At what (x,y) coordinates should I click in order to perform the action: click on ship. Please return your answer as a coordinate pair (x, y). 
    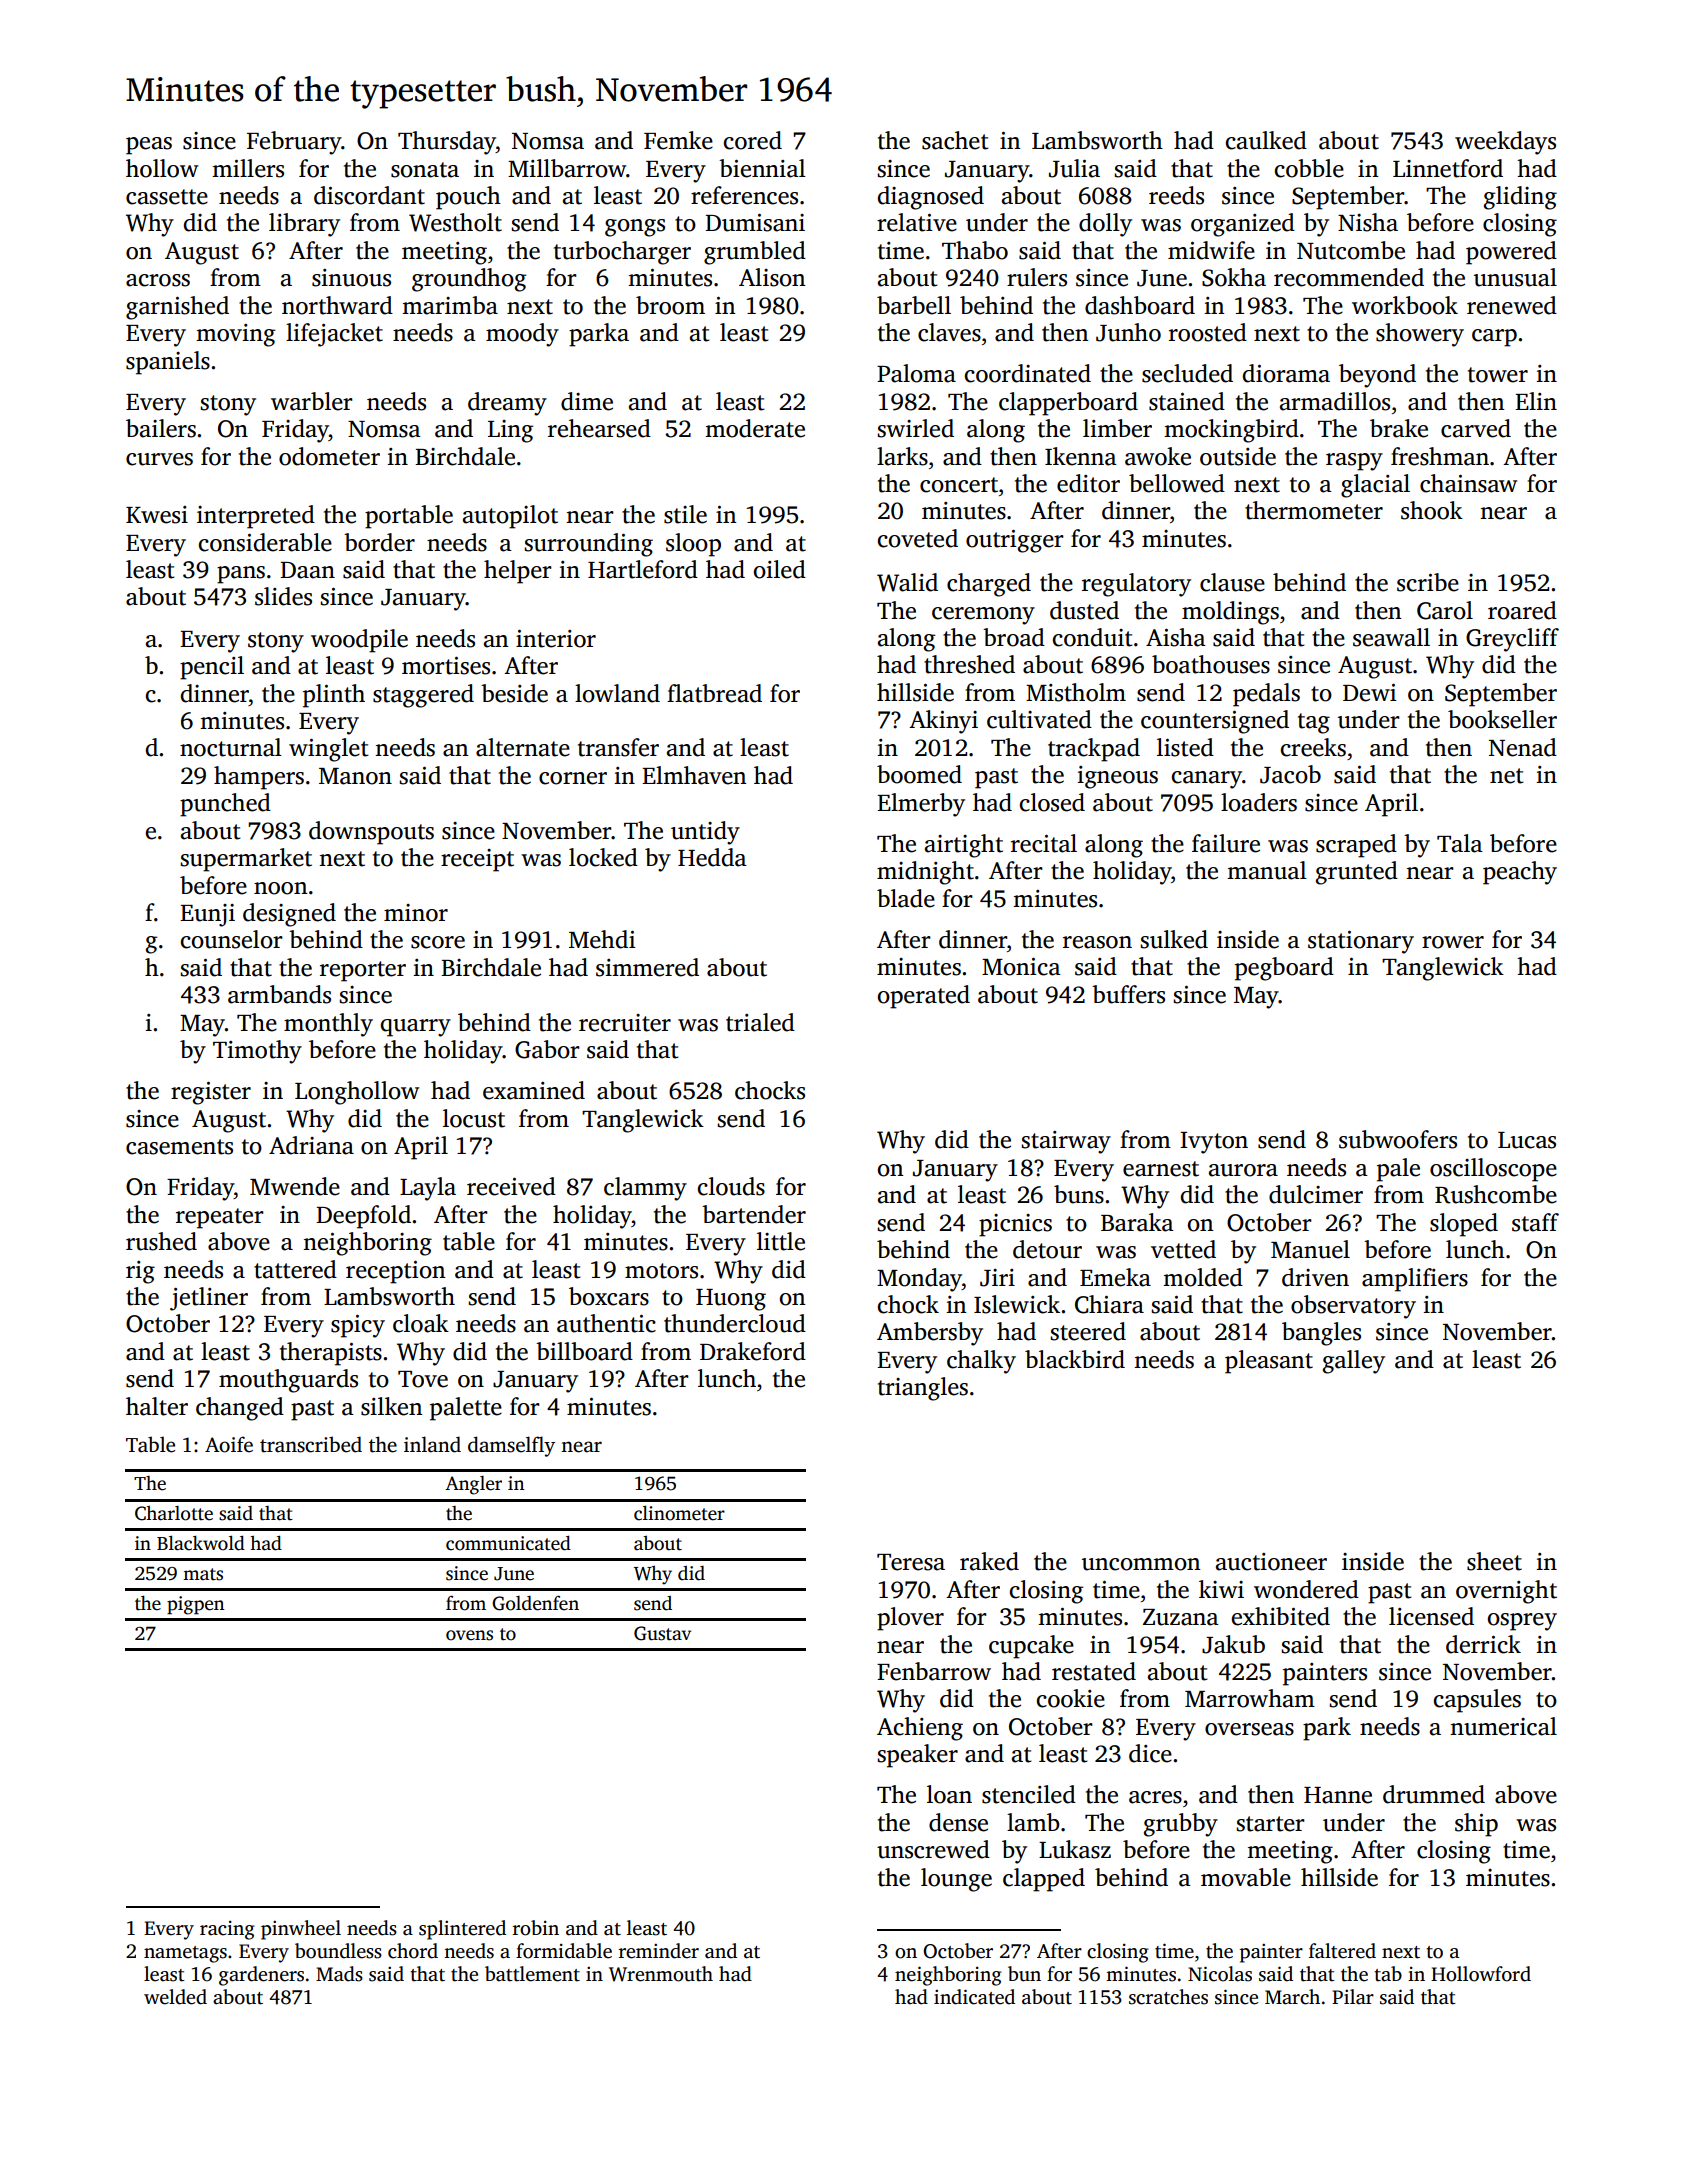
    Looking at the image, I should click on (1476, 1825).
